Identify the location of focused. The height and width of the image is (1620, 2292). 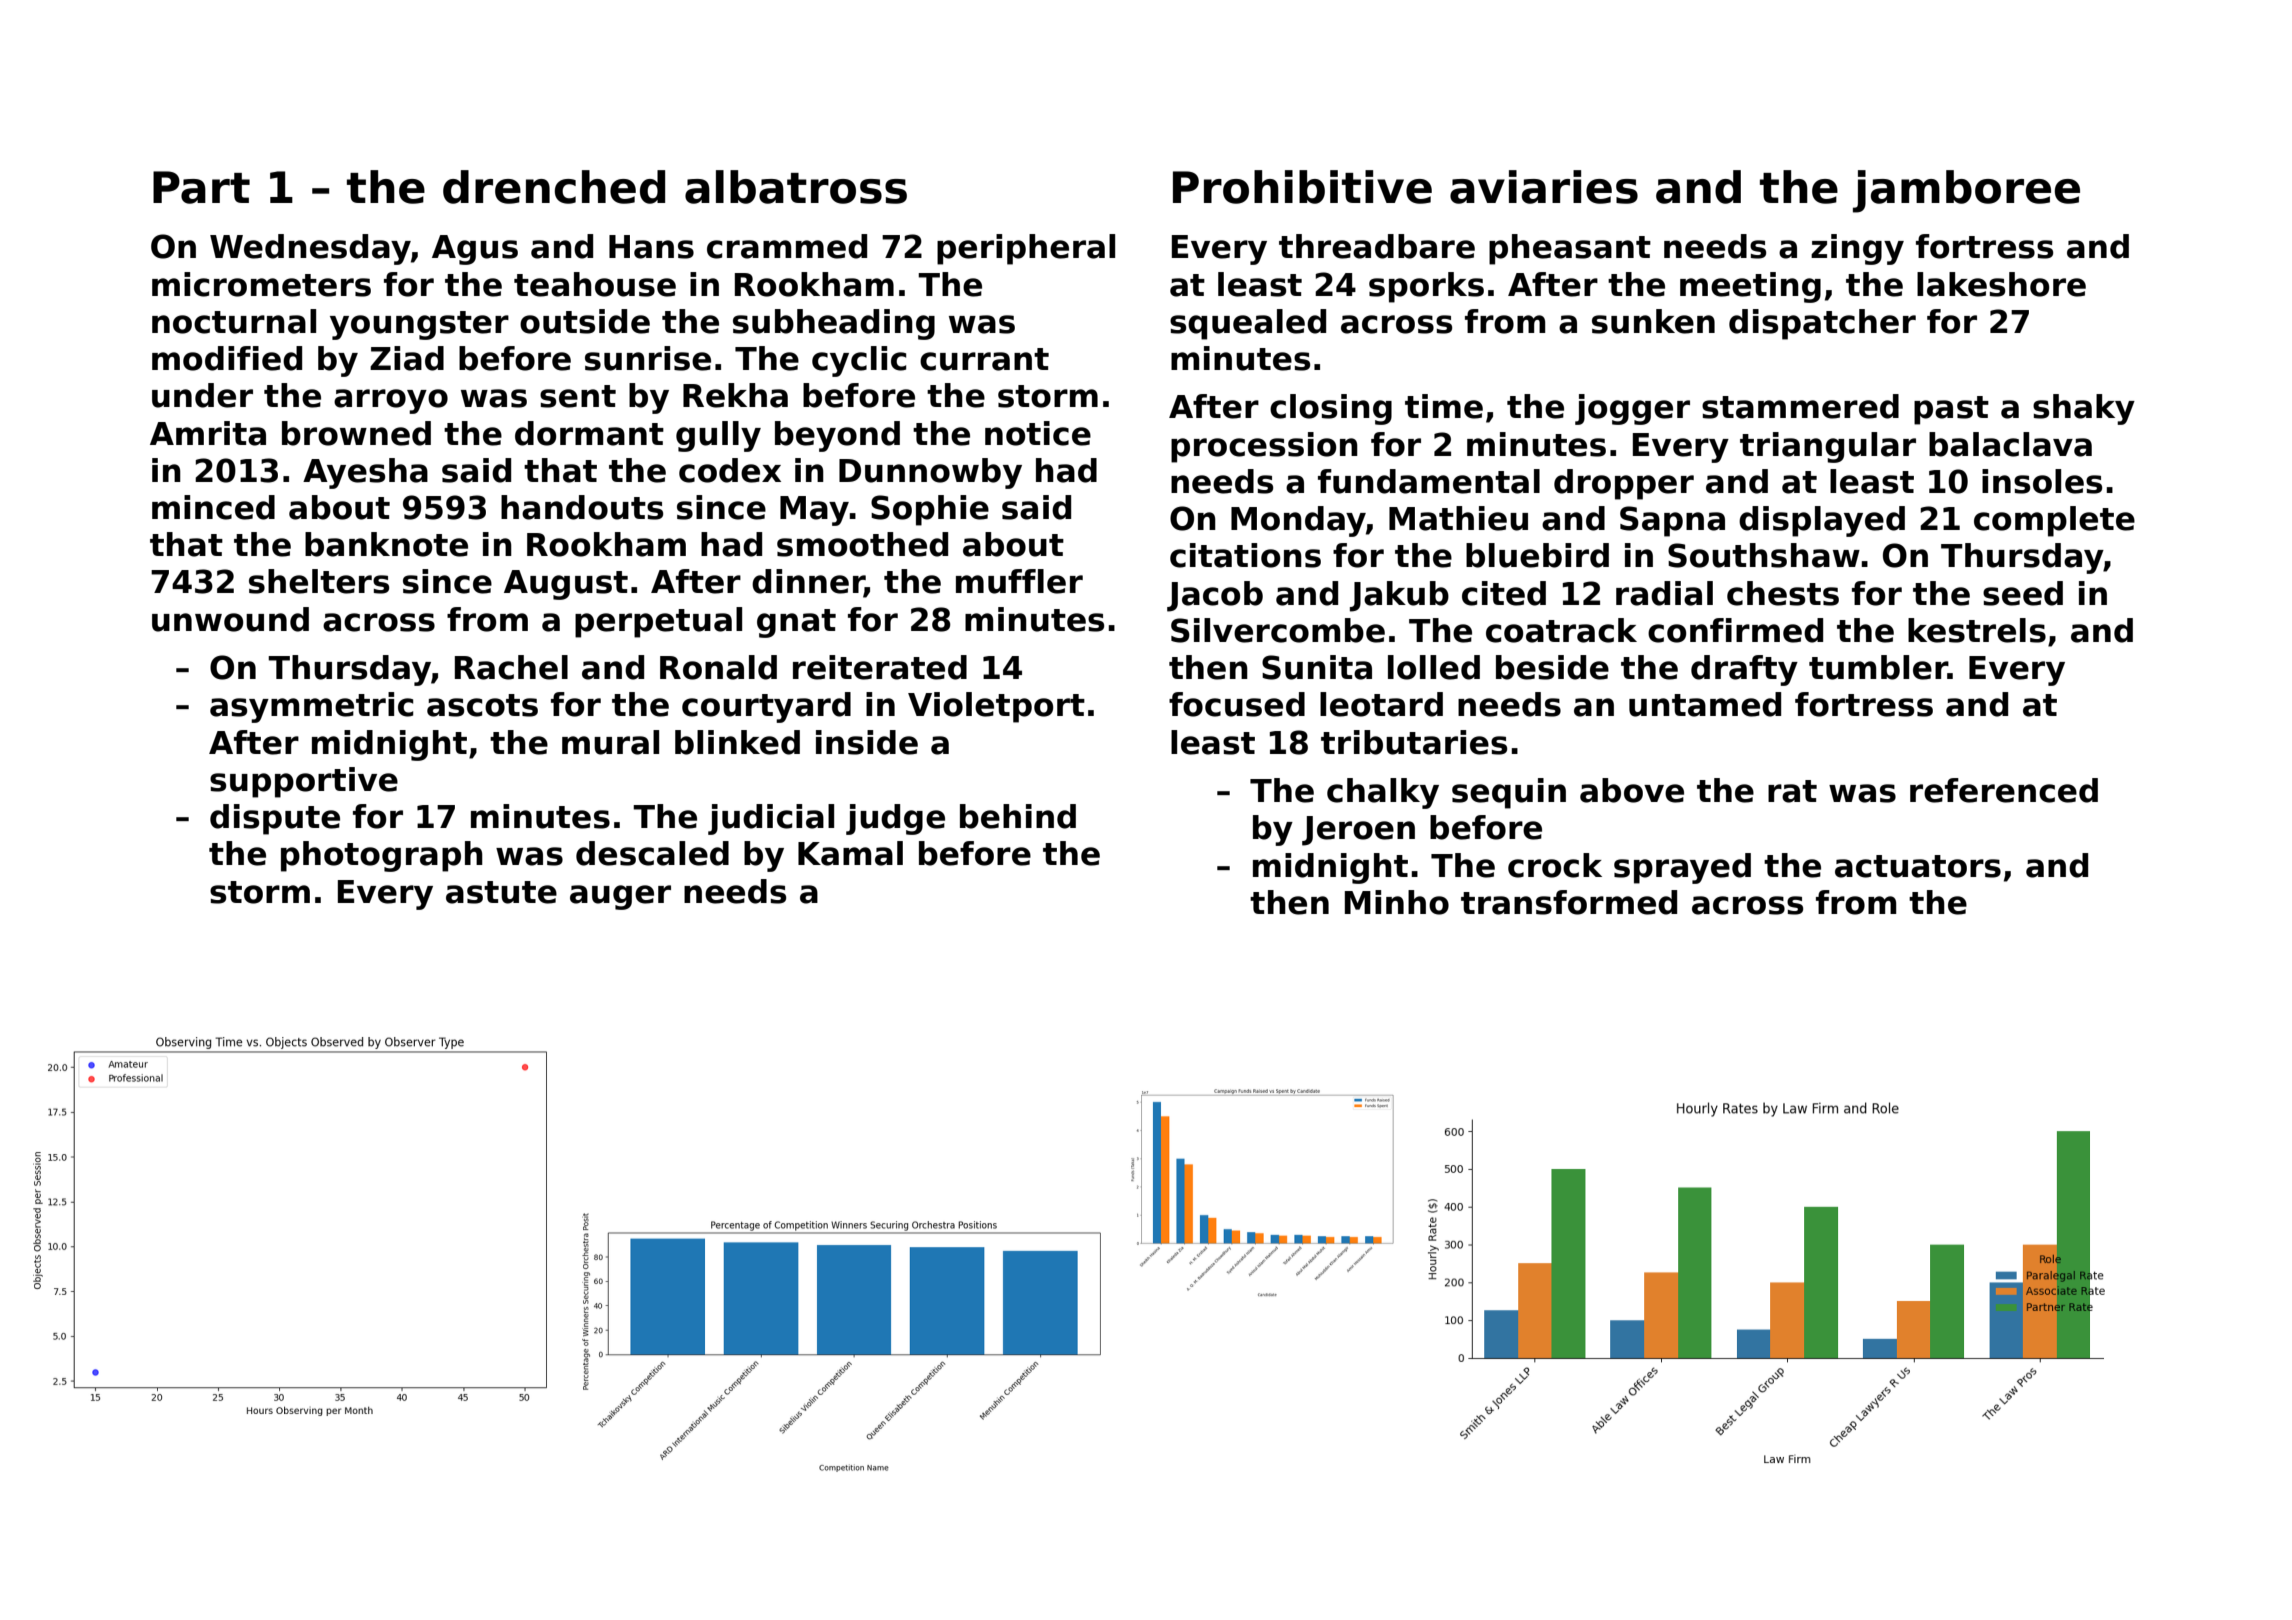
(1237, 704).
